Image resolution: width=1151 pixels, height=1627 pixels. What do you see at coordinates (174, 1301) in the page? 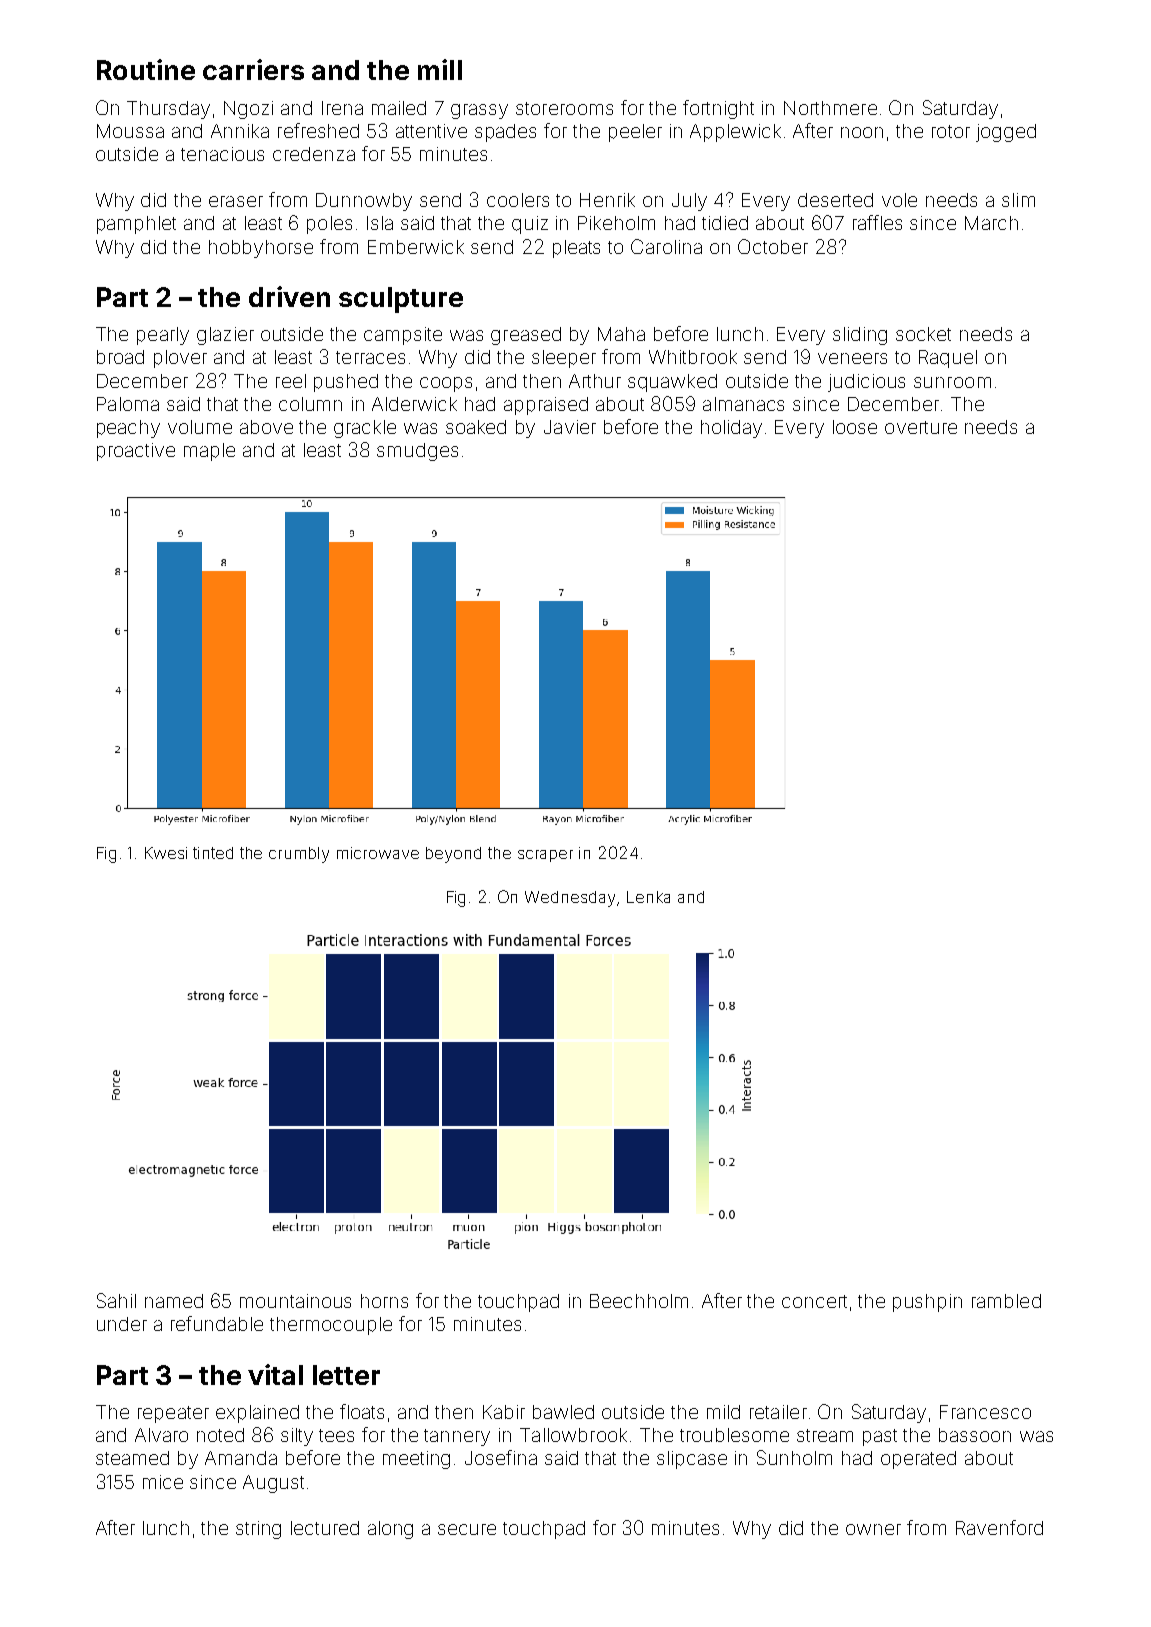
I see `named` at bounding box center [174, 1301].
